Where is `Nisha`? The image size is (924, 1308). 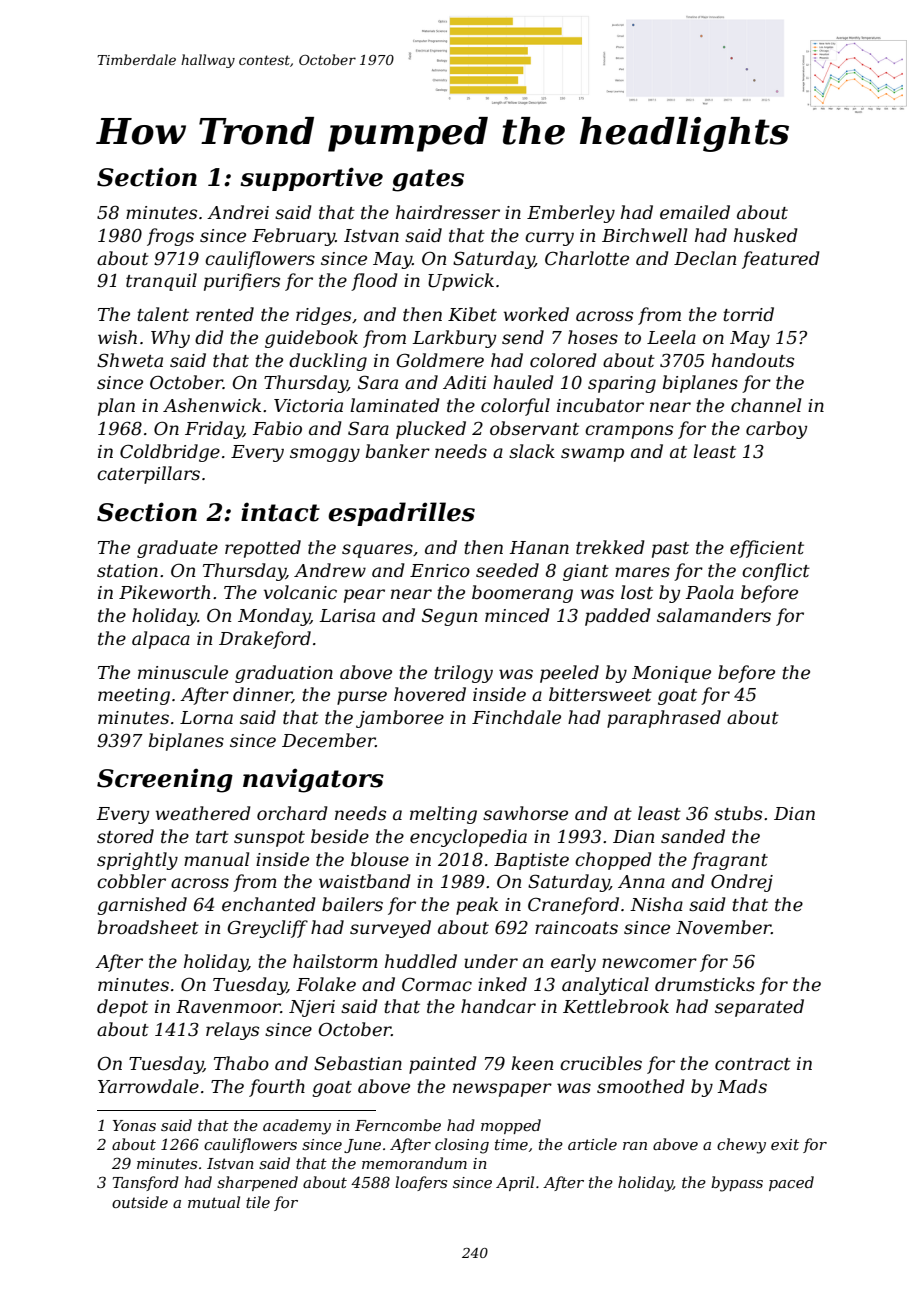 Nisha is located at coordinates (656, 904).
